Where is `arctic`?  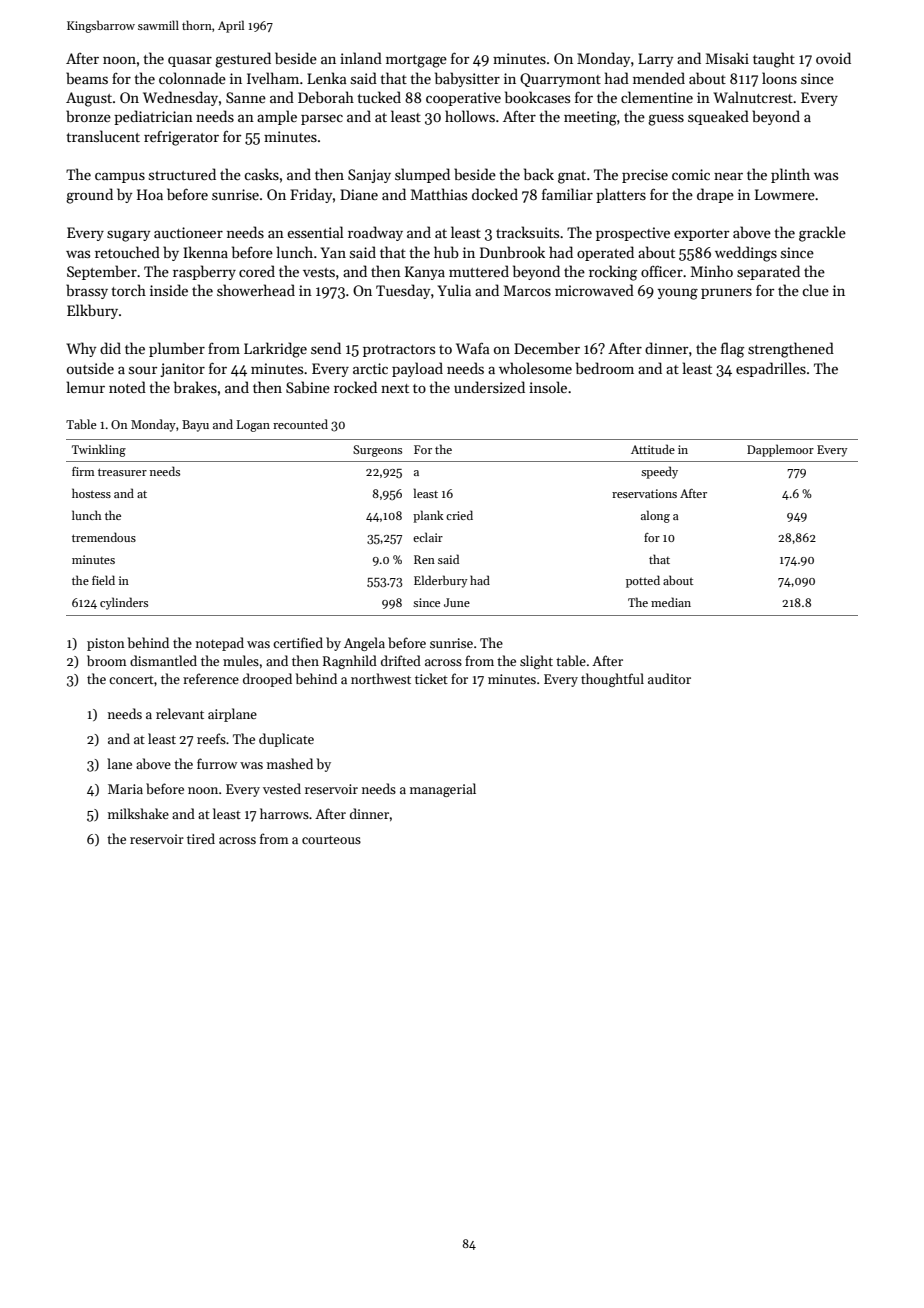
arctic is located at coordinates (370, 368).
